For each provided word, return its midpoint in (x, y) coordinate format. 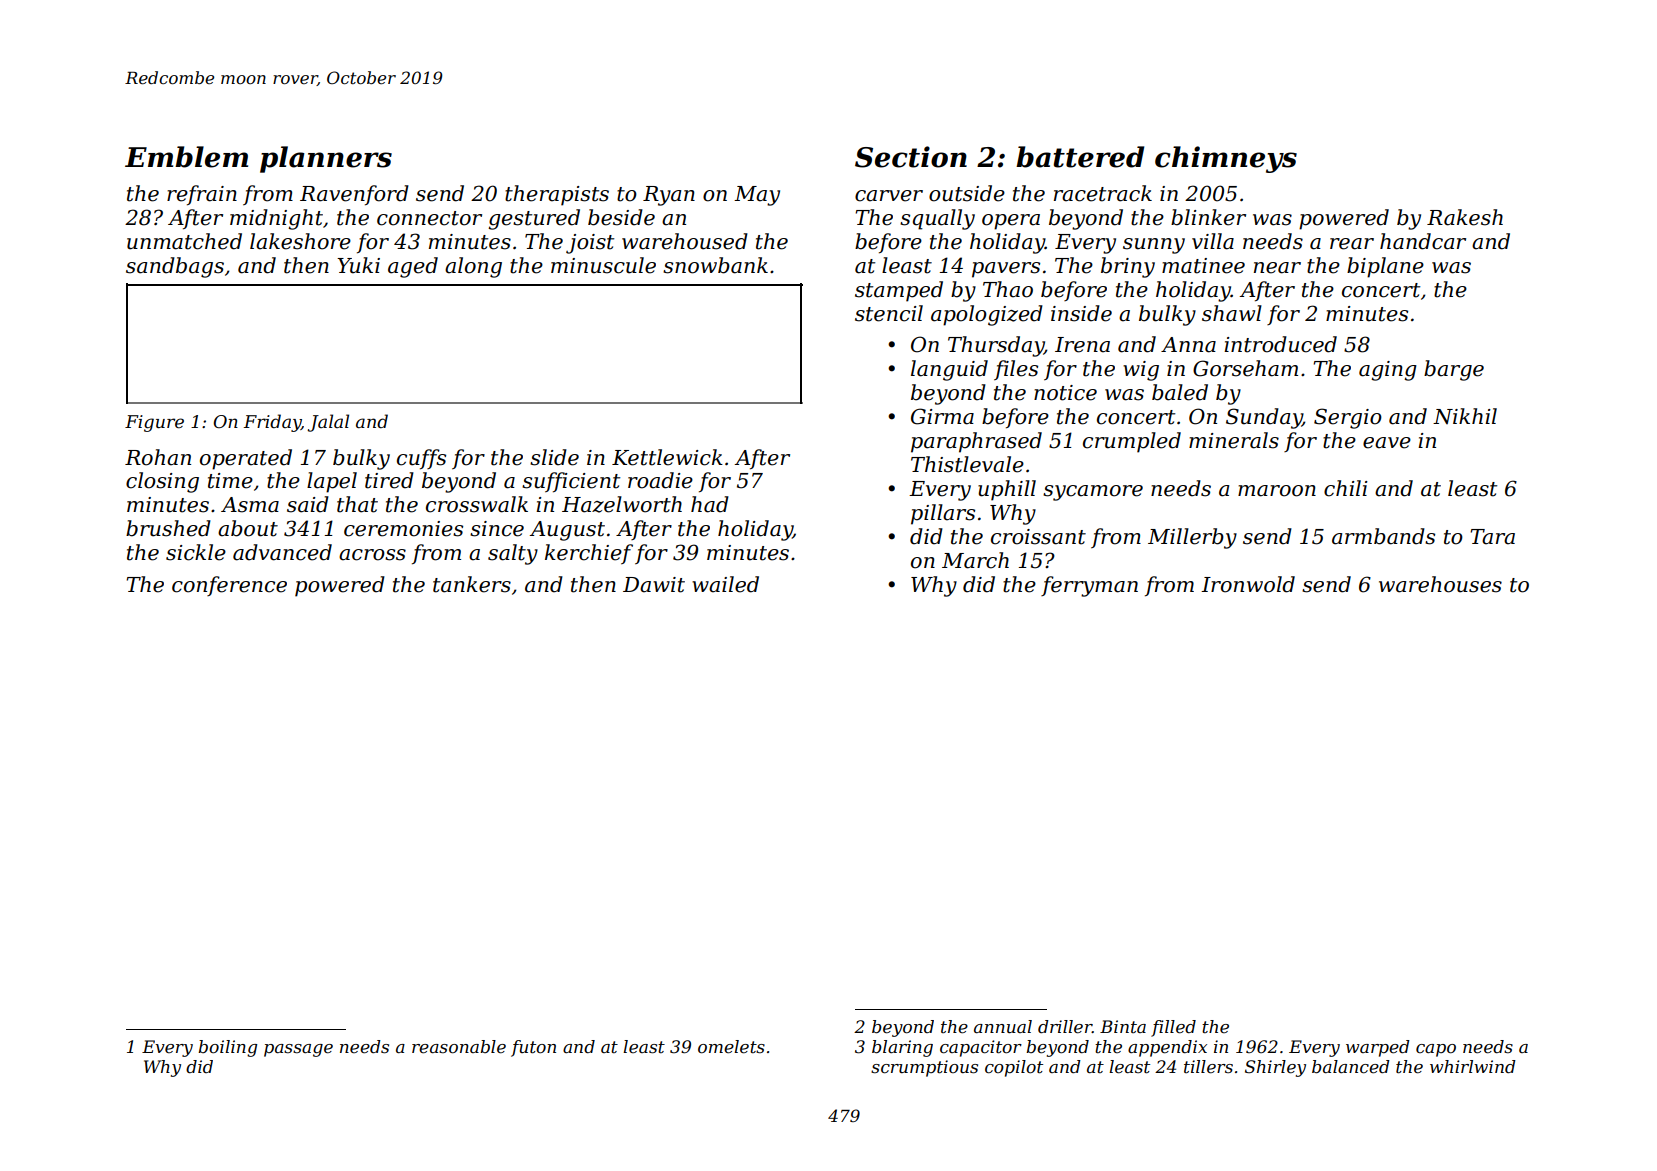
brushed (168, 528)
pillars (943, 514)
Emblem (186, 157)
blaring (902, 1048)
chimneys (1226, 159)
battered (1080, 157)
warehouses (1440, 584)
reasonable (459, 1047)
